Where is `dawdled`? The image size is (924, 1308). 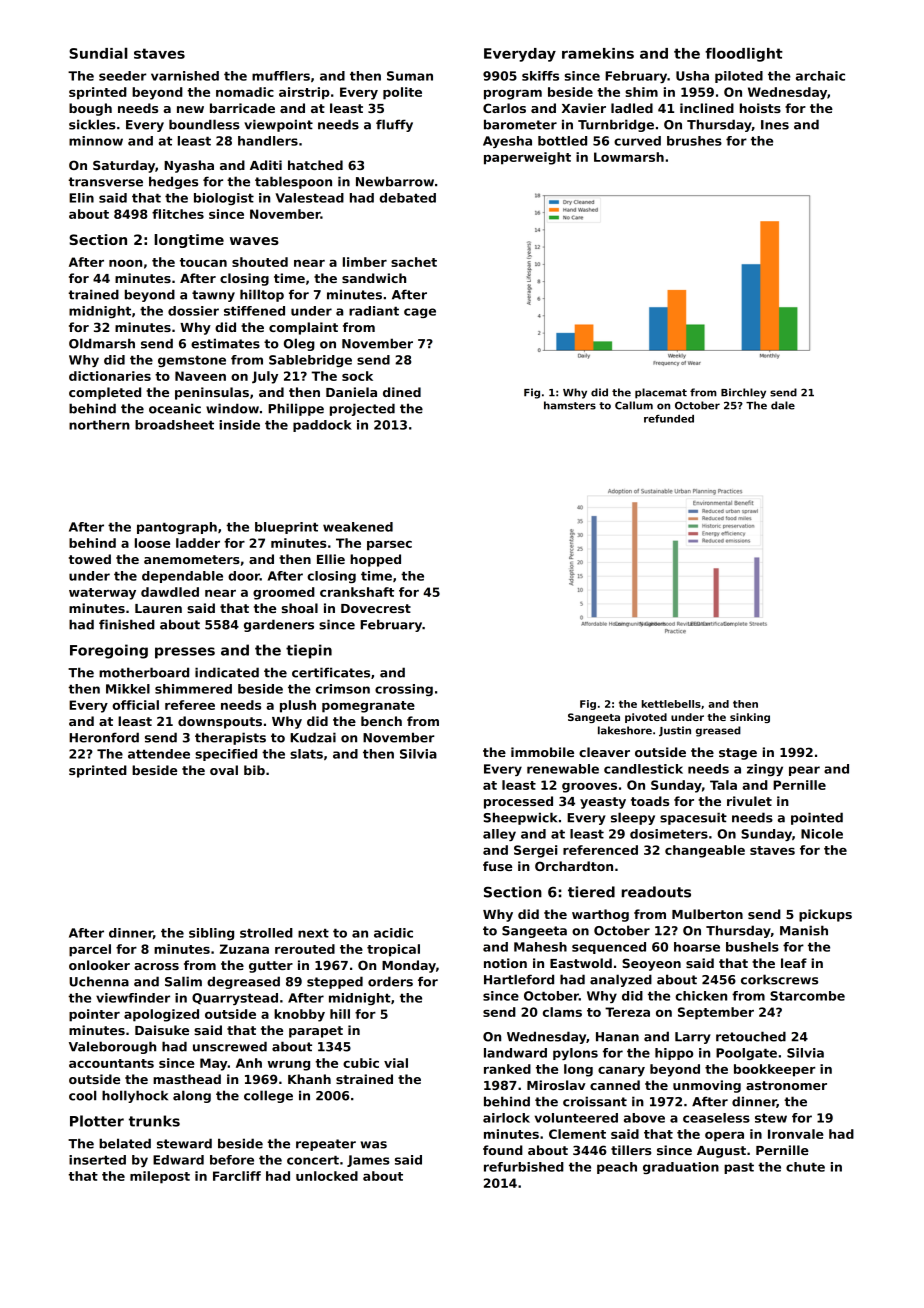 dawdled is located at coordinates (170, 592).
